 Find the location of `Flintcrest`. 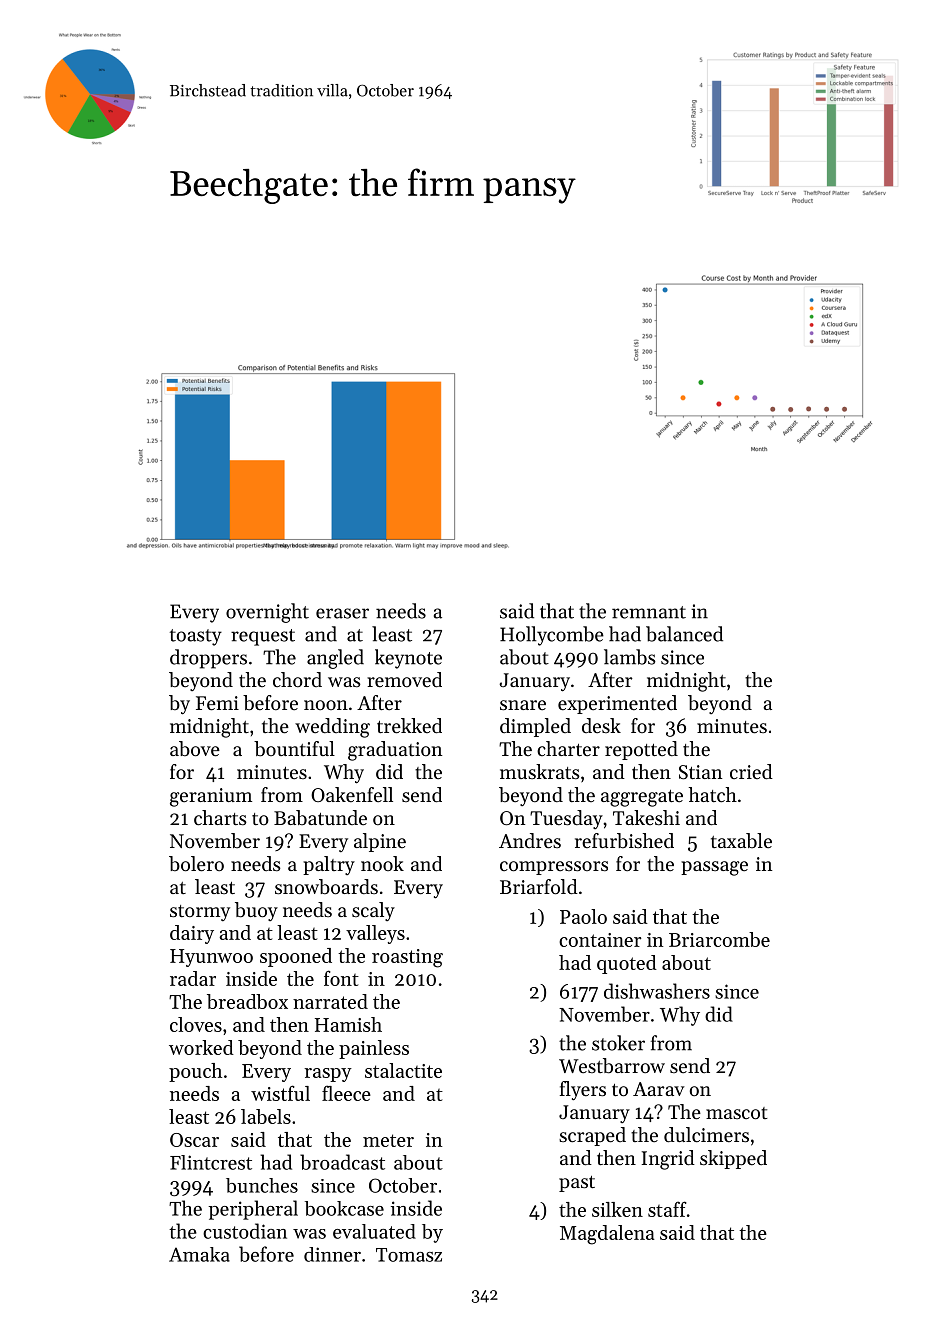

Flintcrest is located at coordinates (211, 1162).
